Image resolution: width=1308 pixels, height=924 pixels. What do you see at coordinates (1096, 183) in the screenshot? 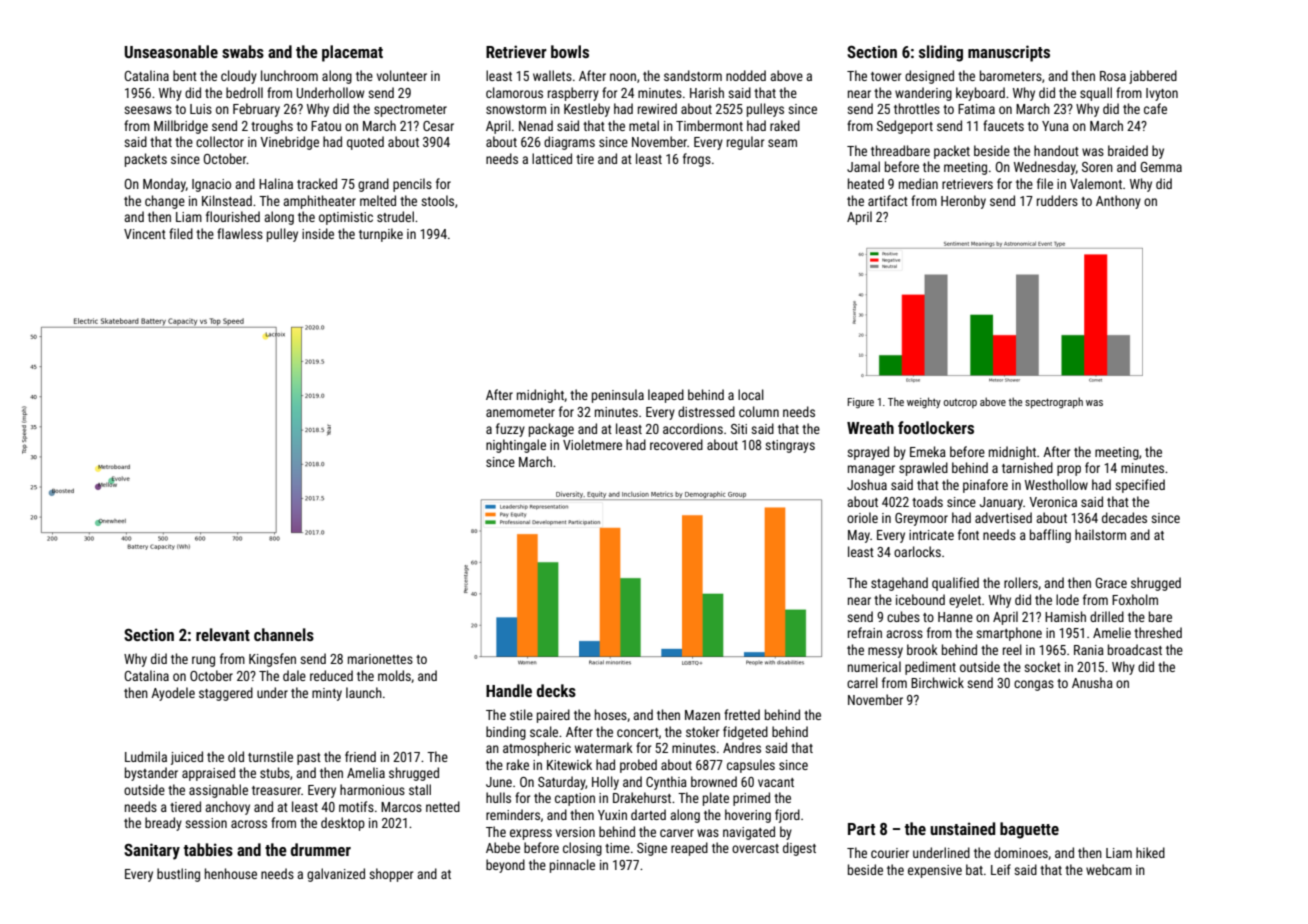
I see `Valemont` at bounding box center [1096, 183].
